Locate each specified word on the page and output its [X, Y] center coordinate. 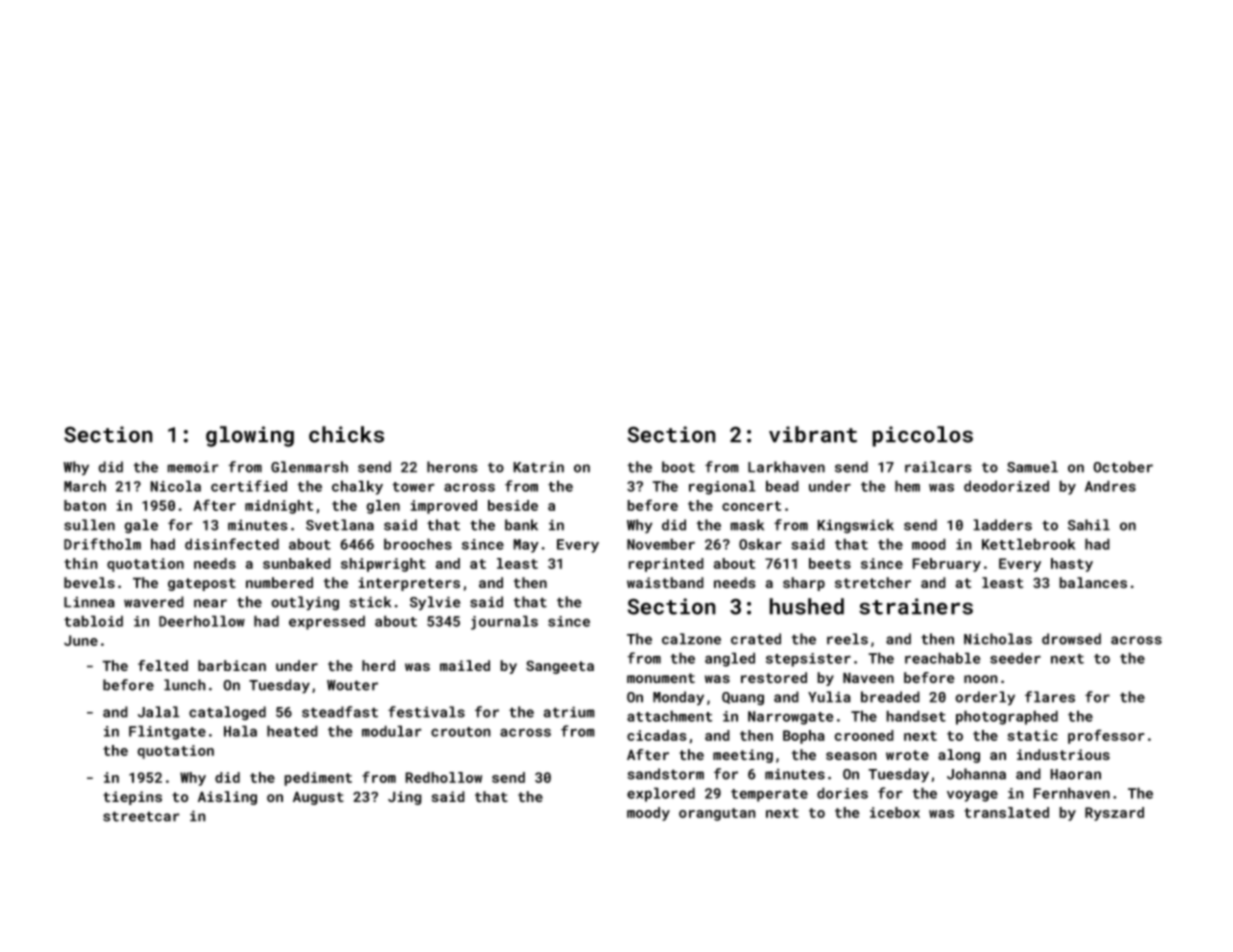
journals [504, 622]
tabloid [93, 621]
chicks [346, 434]
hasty [1072, 565]
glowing [250, 436]
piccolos [922, 436]
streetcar [141, 816]
